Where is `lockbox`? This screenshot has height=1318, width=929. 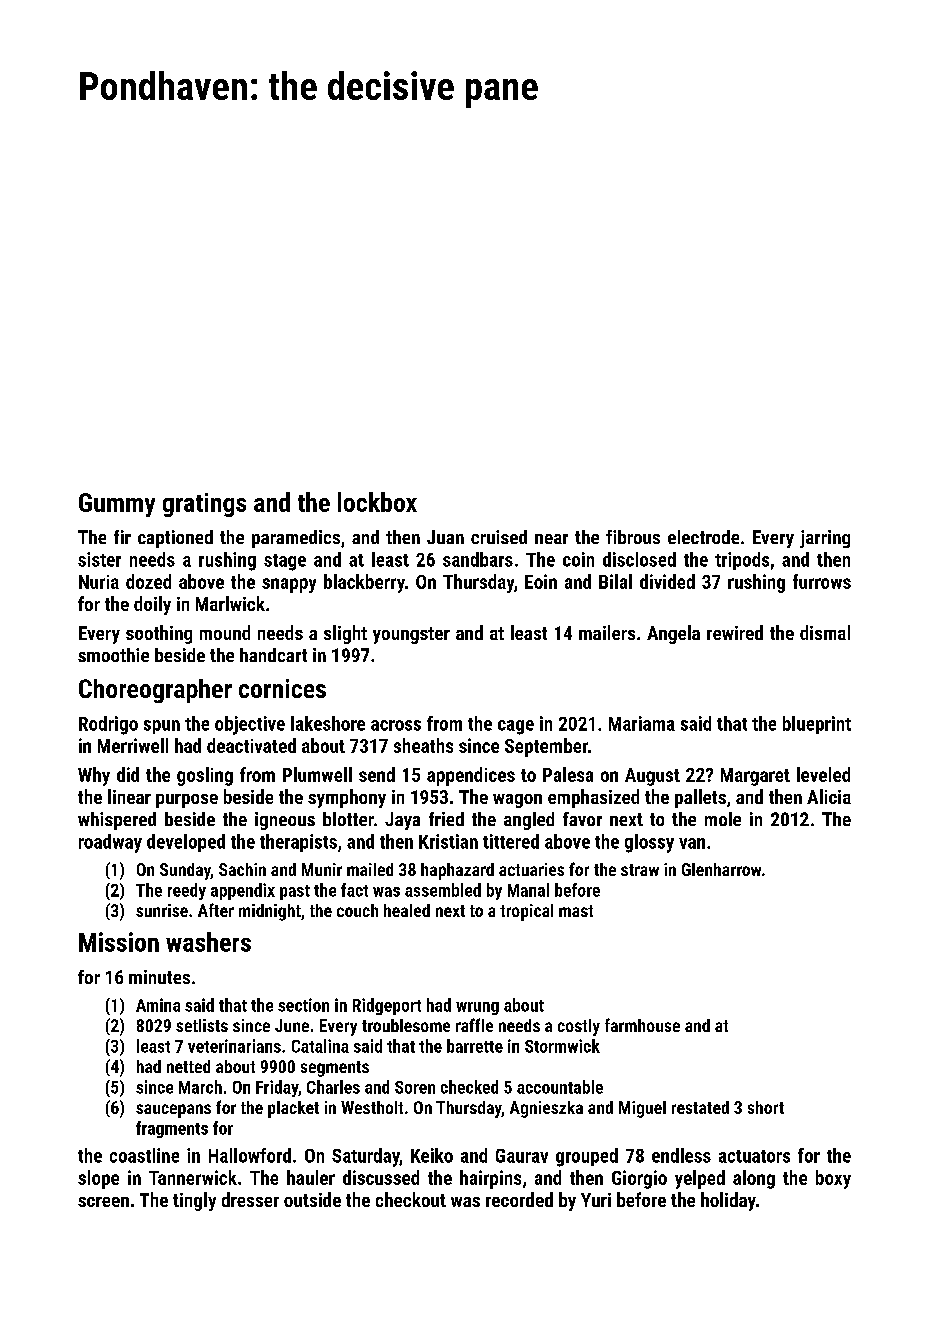
lockbox is located at coordinates (377, 502).
